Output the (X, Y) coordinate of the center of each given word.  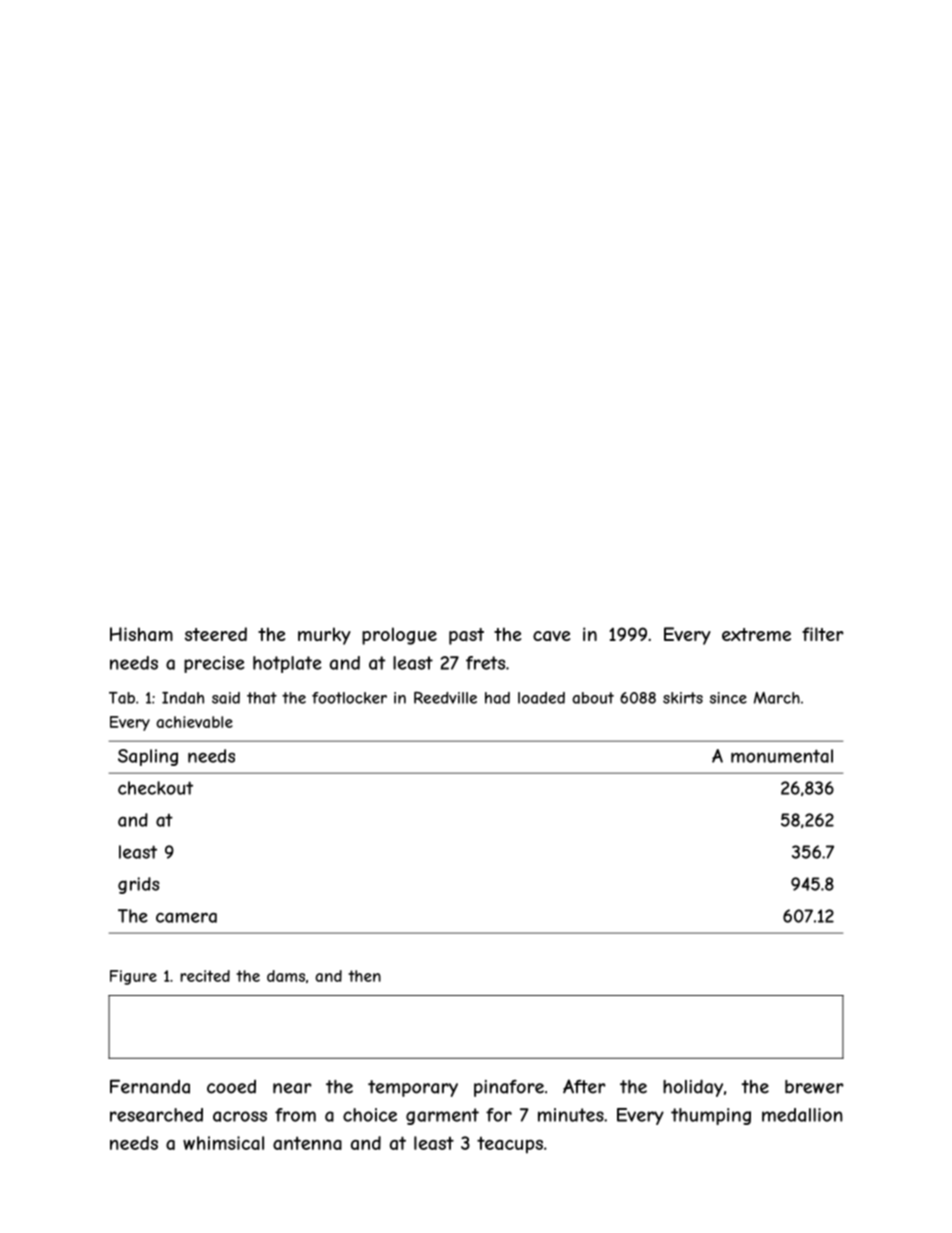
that (262, 698)
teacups (510, 1145)
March (777, 698)
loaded (541, 698)
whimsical (223, 1143)
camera (186, 917)
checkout (155, 788)
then (364, 976)
